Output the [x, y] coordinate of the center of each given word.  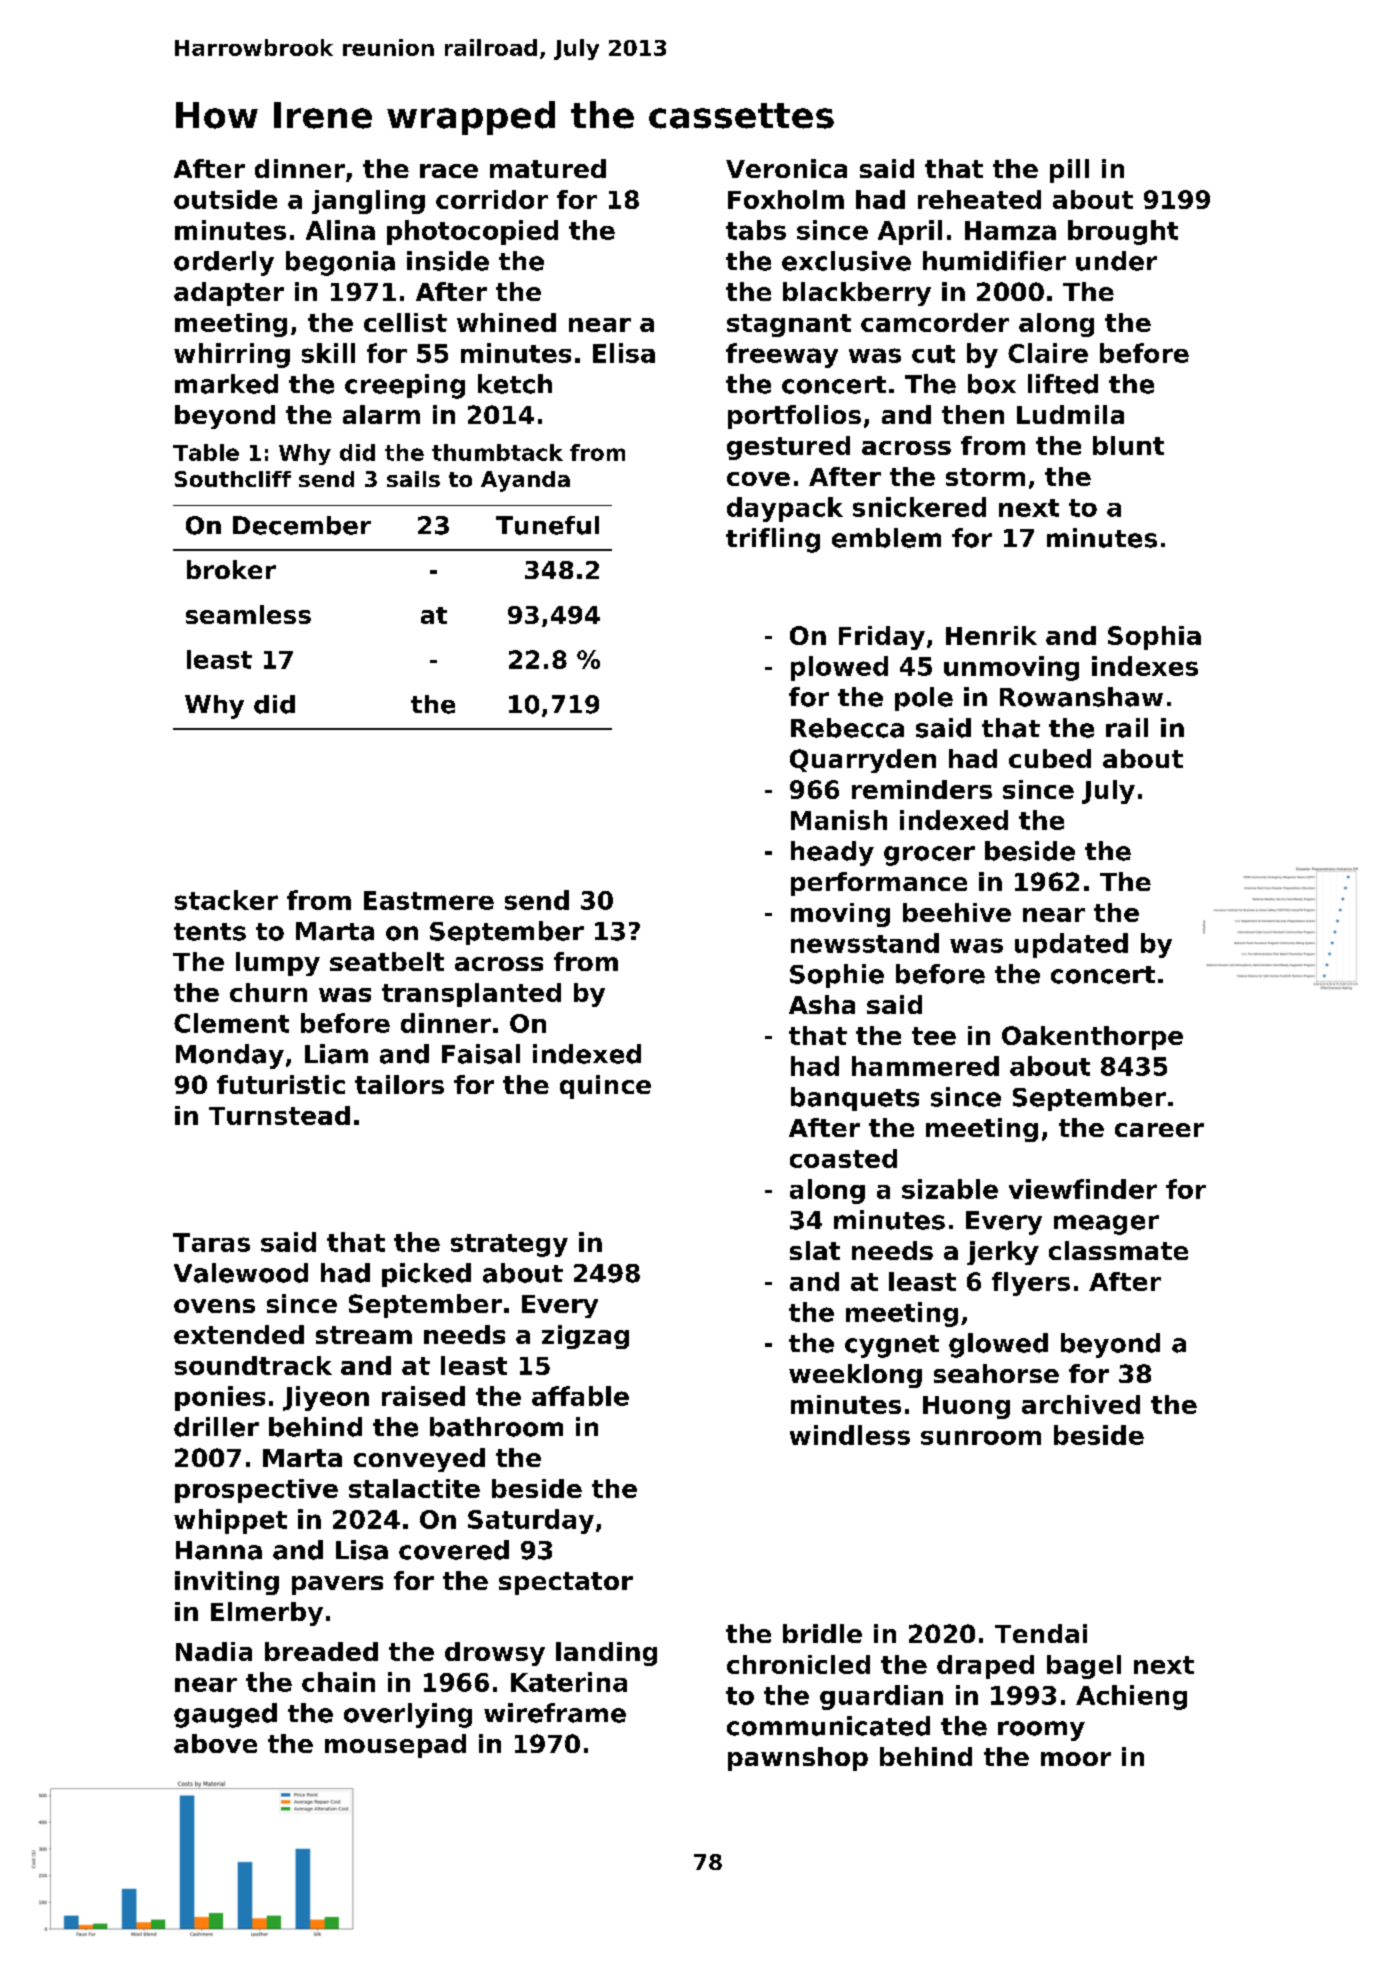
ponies [220, 1398]
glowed [998, 1345]
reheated [979, 199]
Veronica [786, 168]
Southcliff [233, 479]
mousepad [395, 1746]
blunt [1128, 445]
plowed [839, 668]
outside [225, 199]
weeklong [855, 1376]
